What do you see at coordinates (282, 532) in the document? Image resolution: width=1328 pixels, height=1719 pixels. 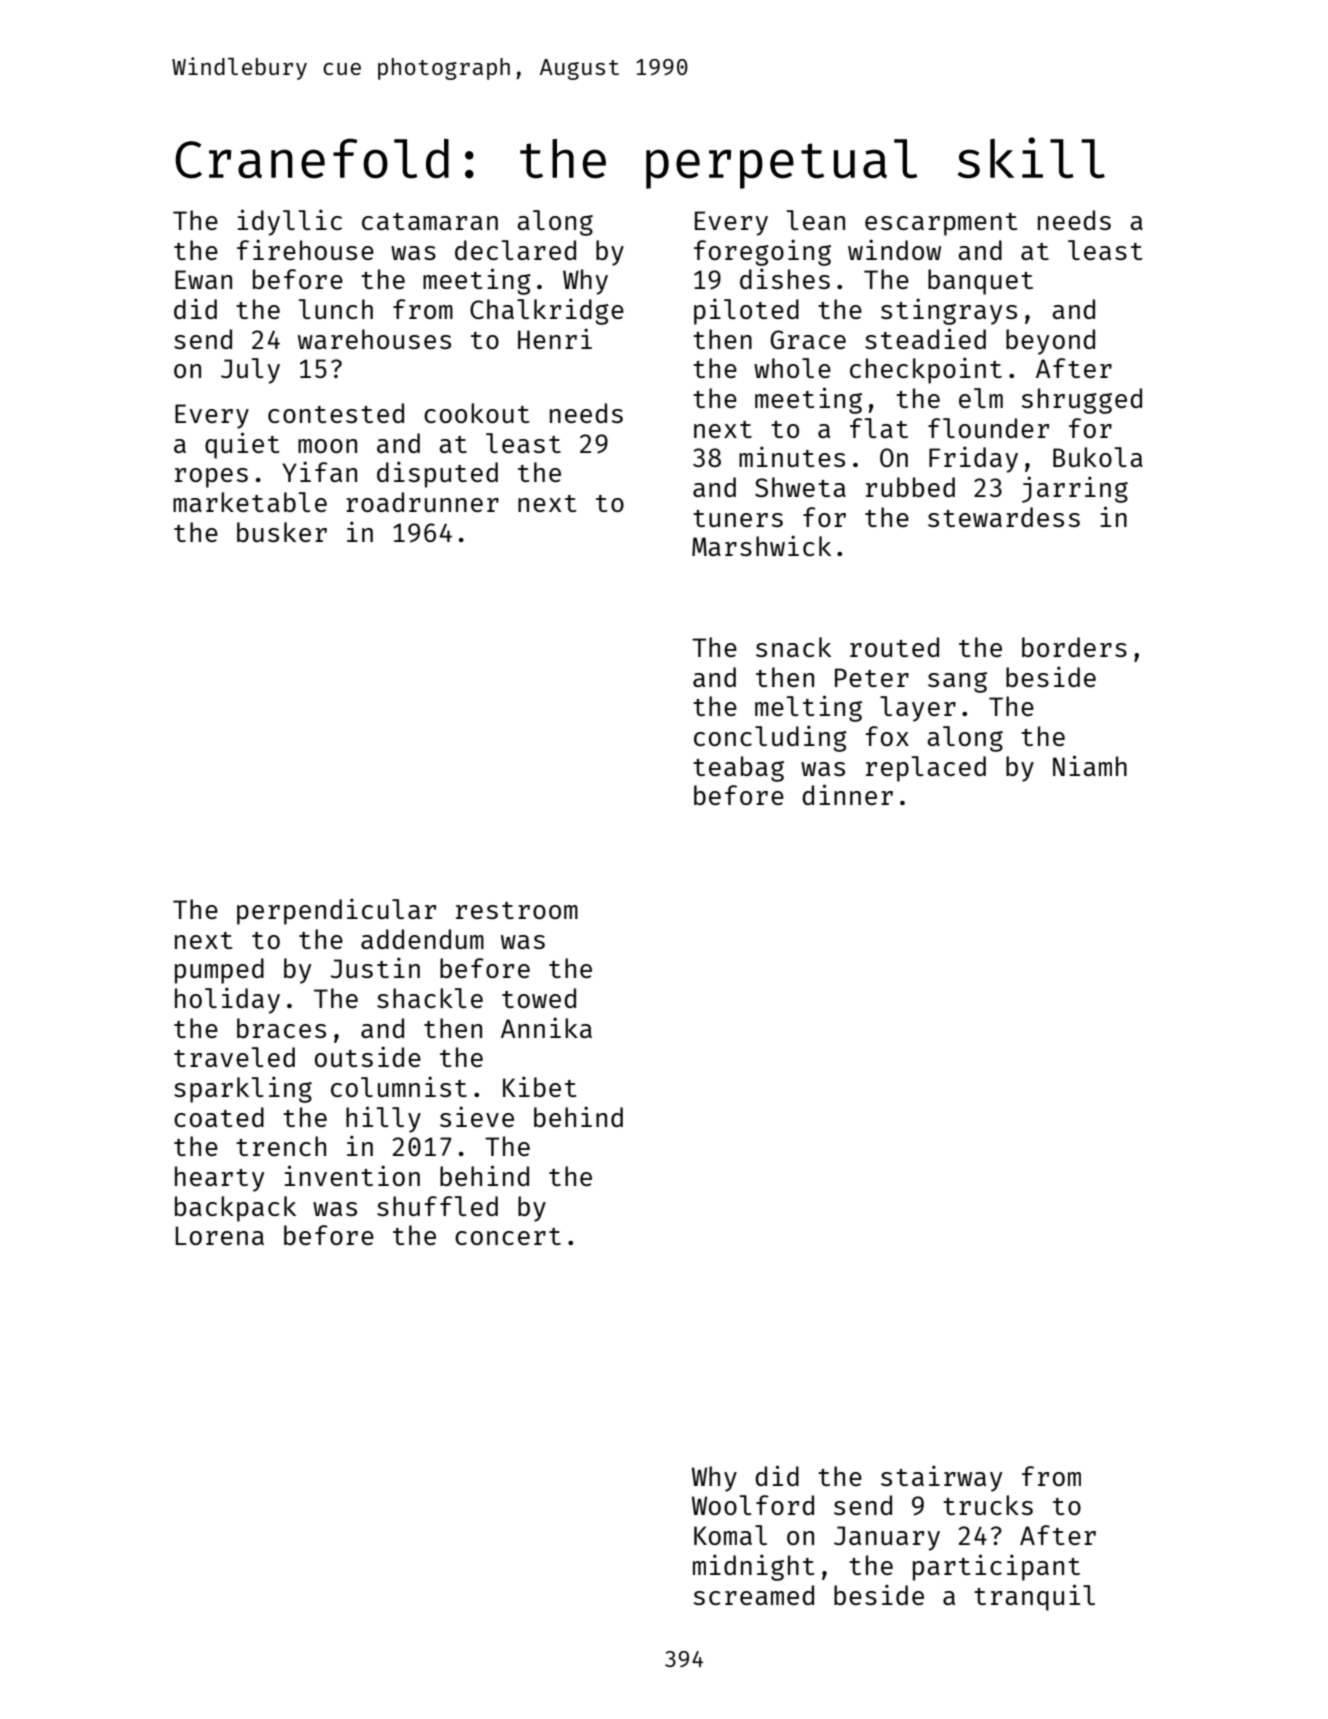 I see `busker` at bounding box center [282, 532].
